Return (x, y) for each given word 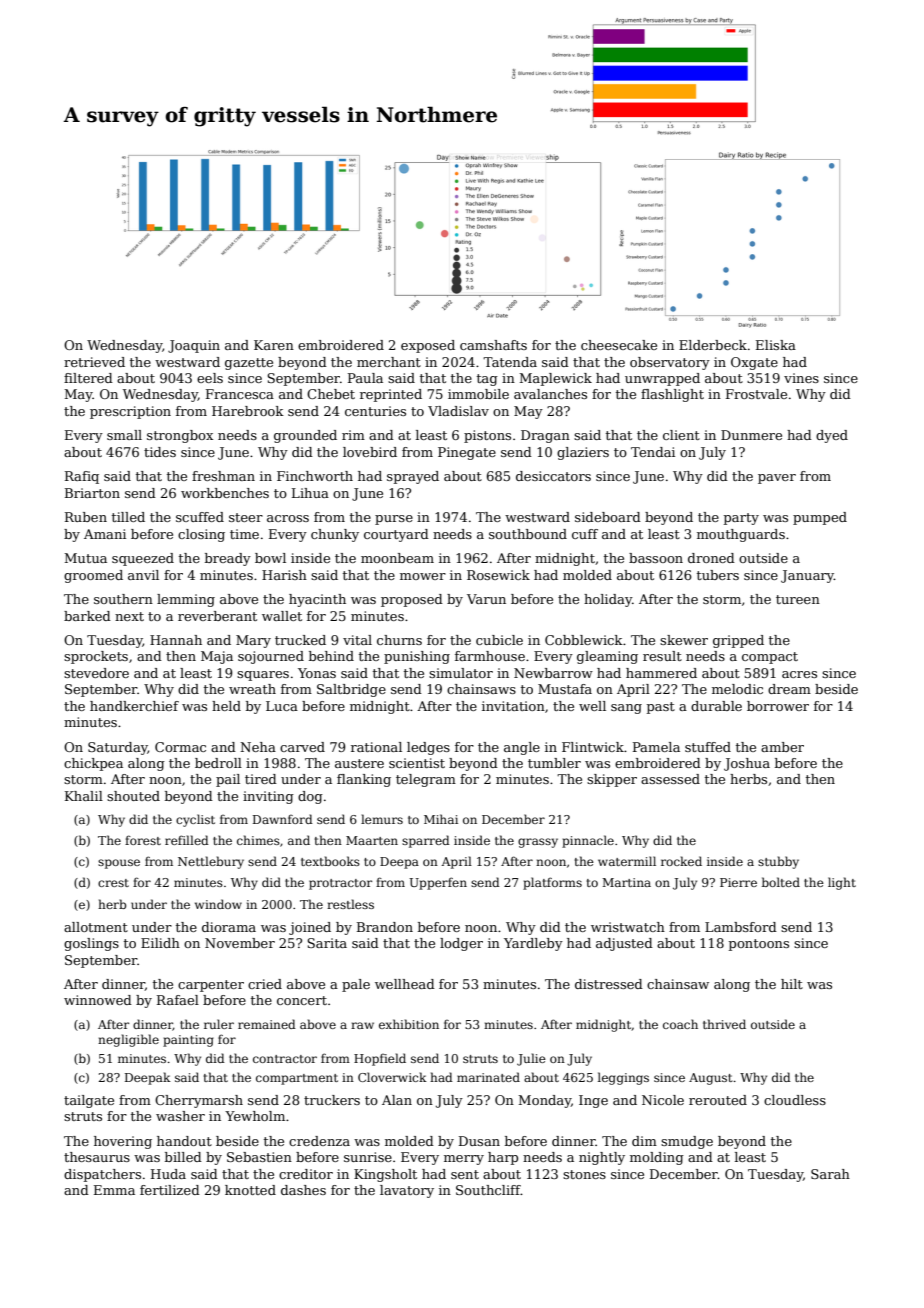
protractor (340, 884)
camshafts (493, 345)
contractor (285, 1059)
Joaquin (194, 346)
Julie (531, 1059)
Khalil (84, 796)
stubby (778, 862)
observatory (670, 363)
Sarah (830, 1174)
